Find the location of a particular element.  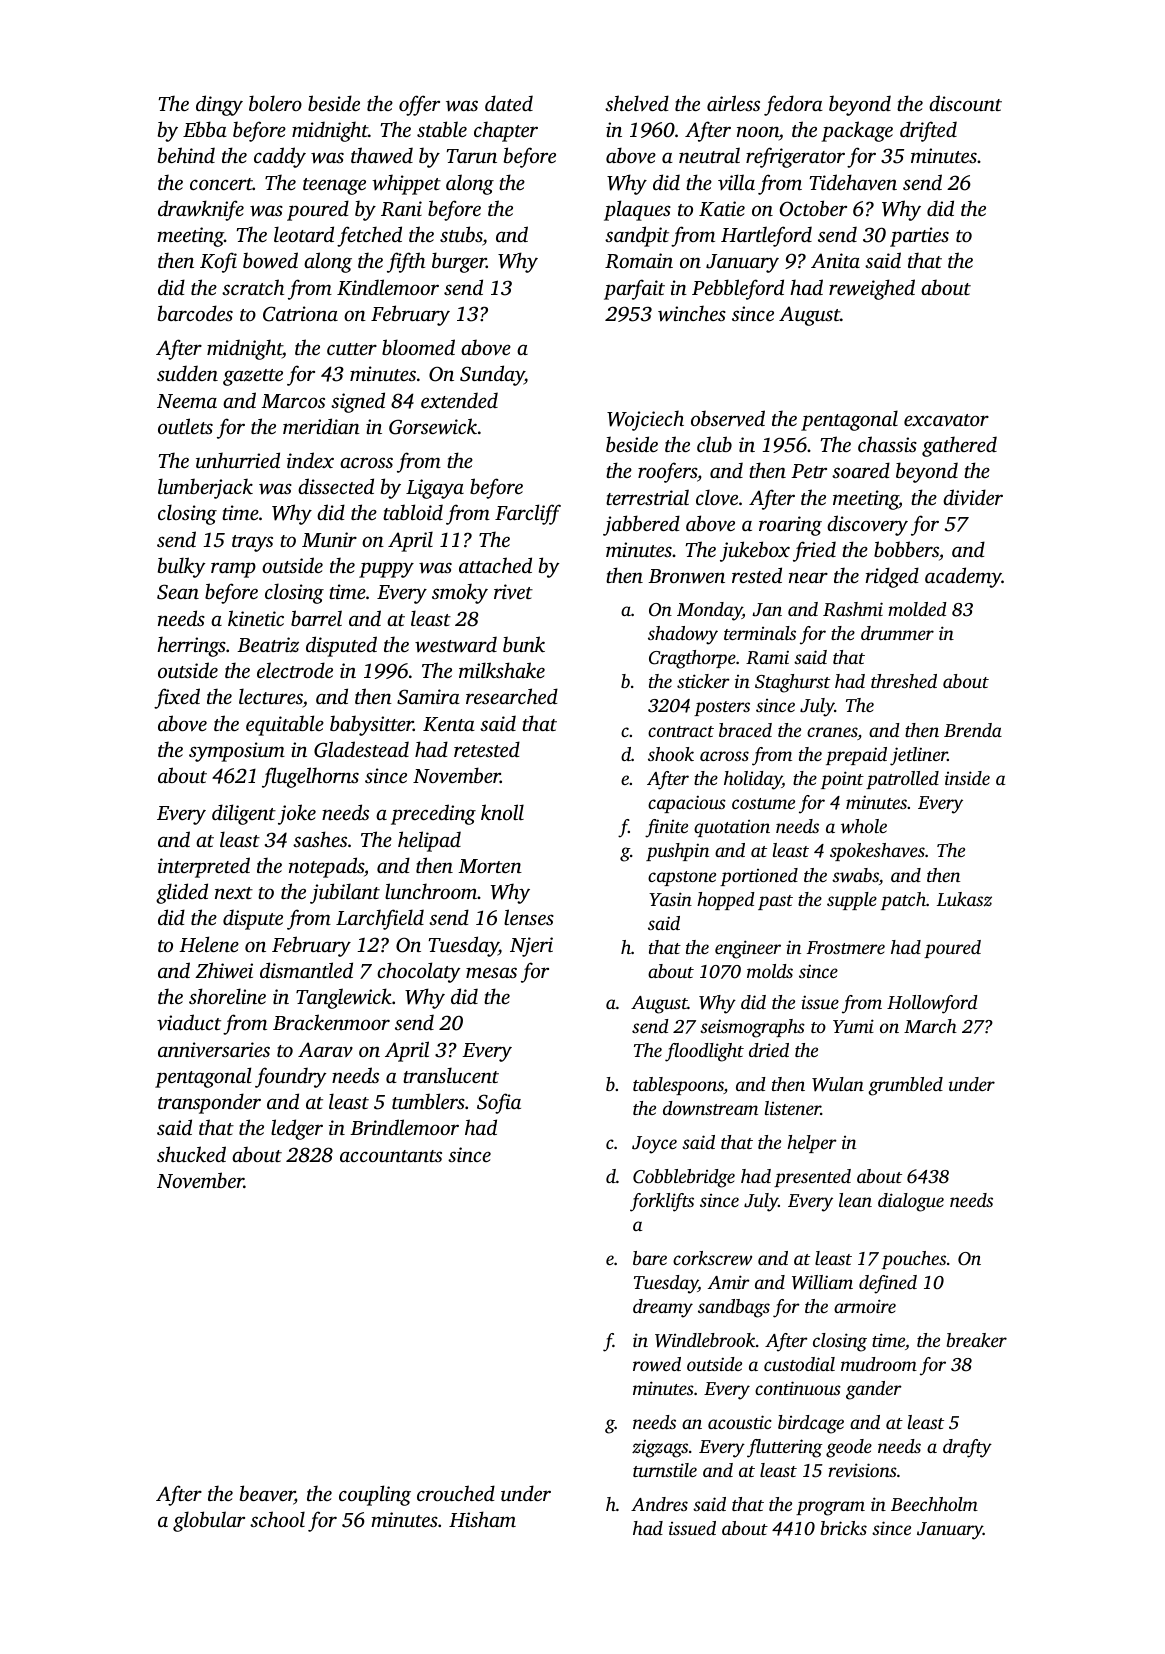

coupling is located at coordinates (375, 1495).
